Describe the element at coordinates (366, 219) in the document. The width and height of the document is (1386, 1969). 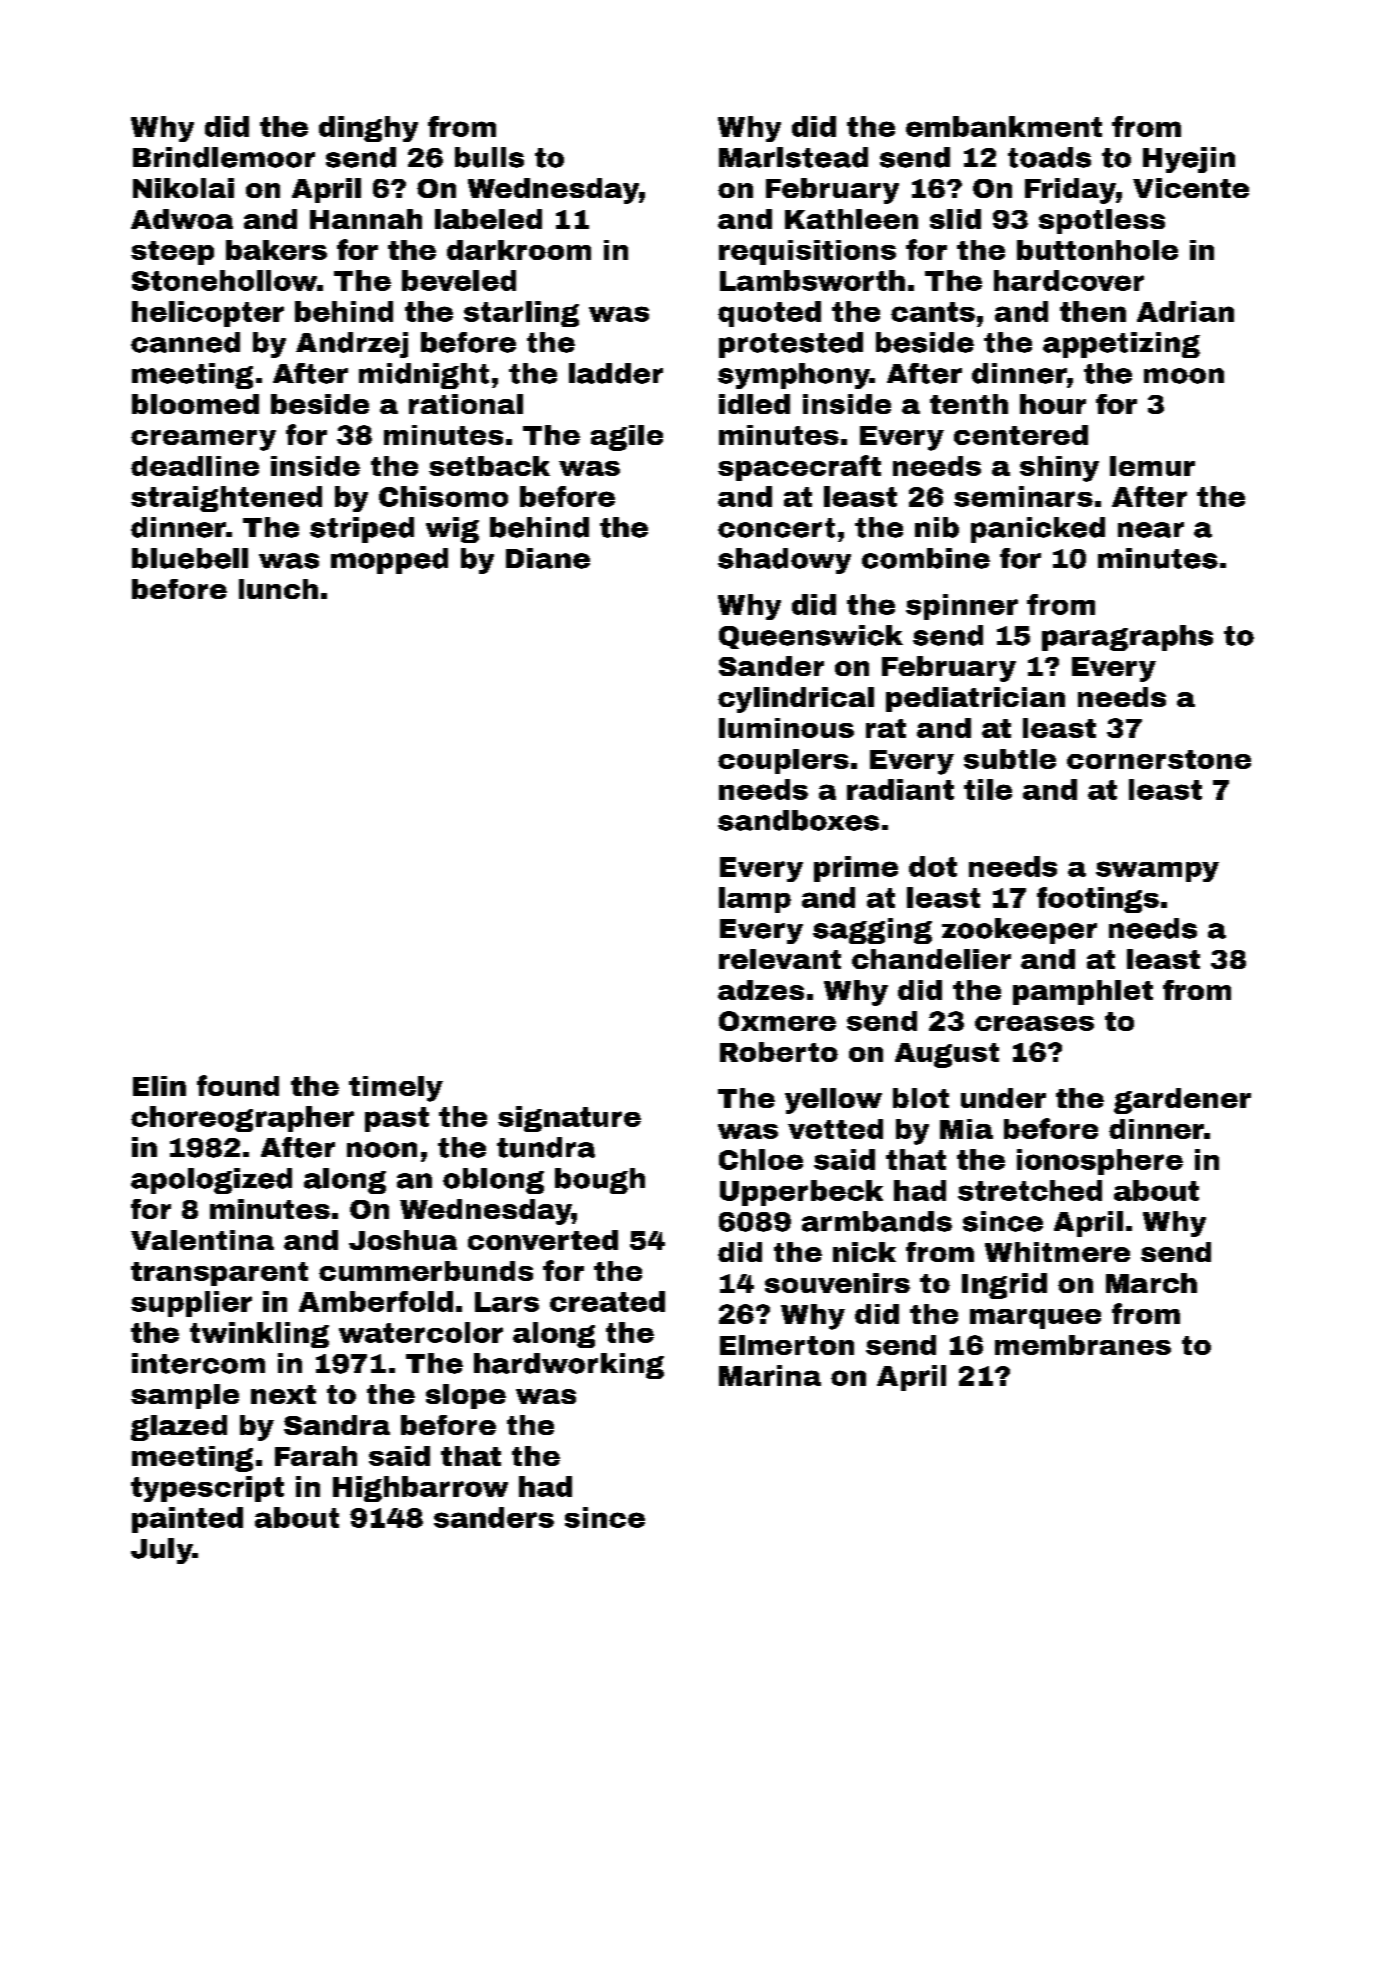
I see `Hannah` at that location.
